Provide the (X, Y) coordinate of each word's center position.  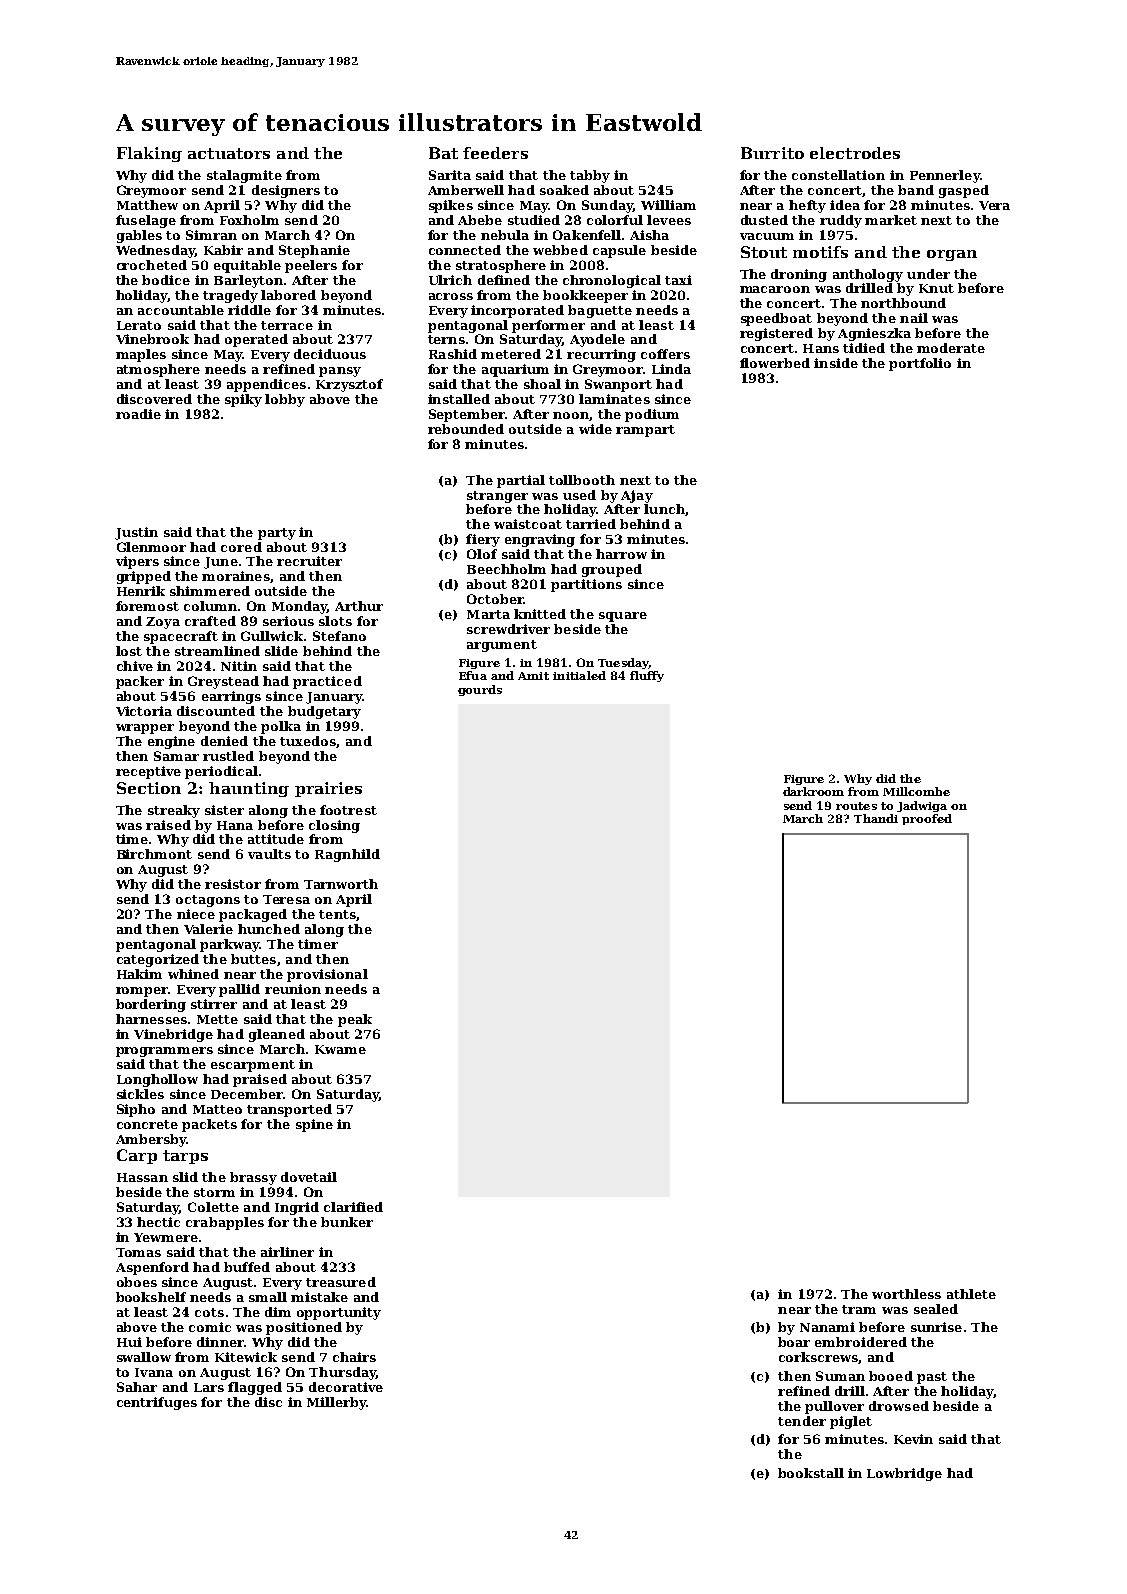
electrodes (855, 153)
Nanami (827, 1327)
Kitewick (246, 1357)
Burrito (772, 153)
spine (314, 1125)
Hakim (139, 974)
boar (794, 1342)
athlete (971, 1294)
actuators (229, 153)
